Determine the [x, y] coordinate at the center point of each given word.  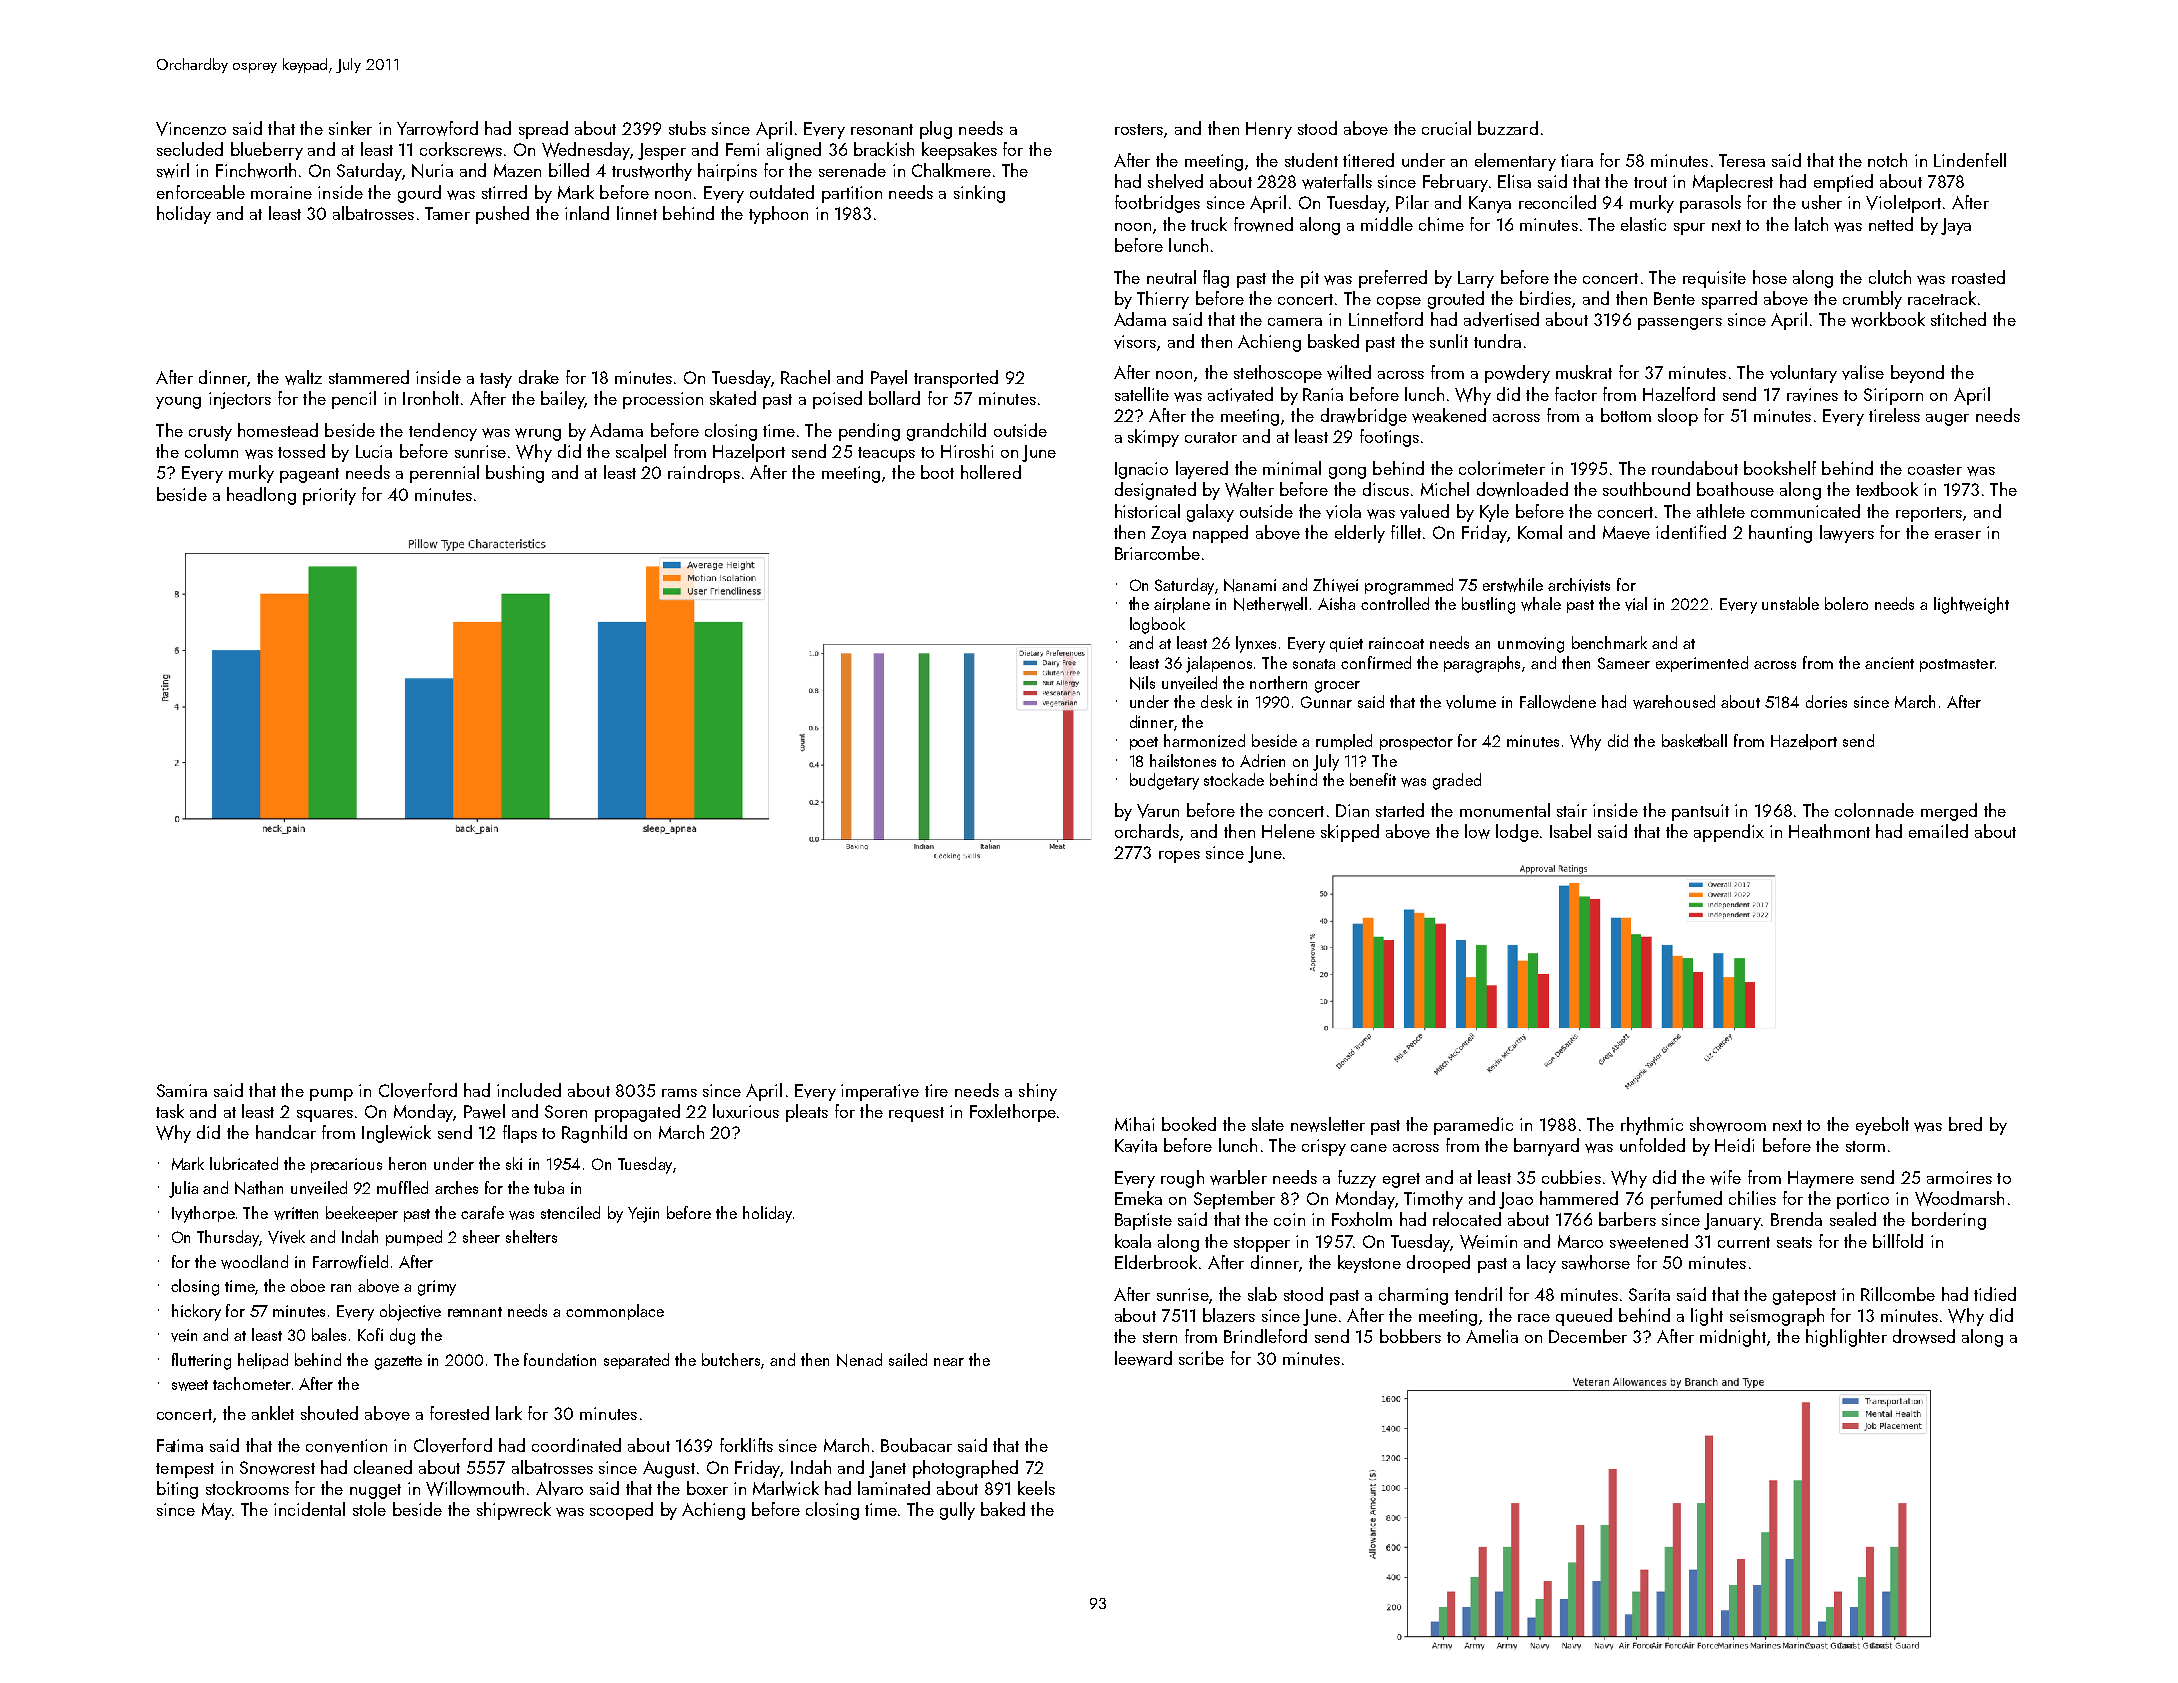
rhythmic [1652, 1126]
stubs [687, 128]
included [529, 1090]
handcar [286, 1132]
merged [1949, 812]
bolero [1846, 603]
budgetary [1164, 781]
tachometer [252, 1383]
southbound [1646, 489]
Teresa [1742, 160]
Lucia [374, 451]
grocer [1337, 687]
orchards [1147, 831]
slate [1268, 1124]
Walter [1249, 489]
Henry [1269, 130]
